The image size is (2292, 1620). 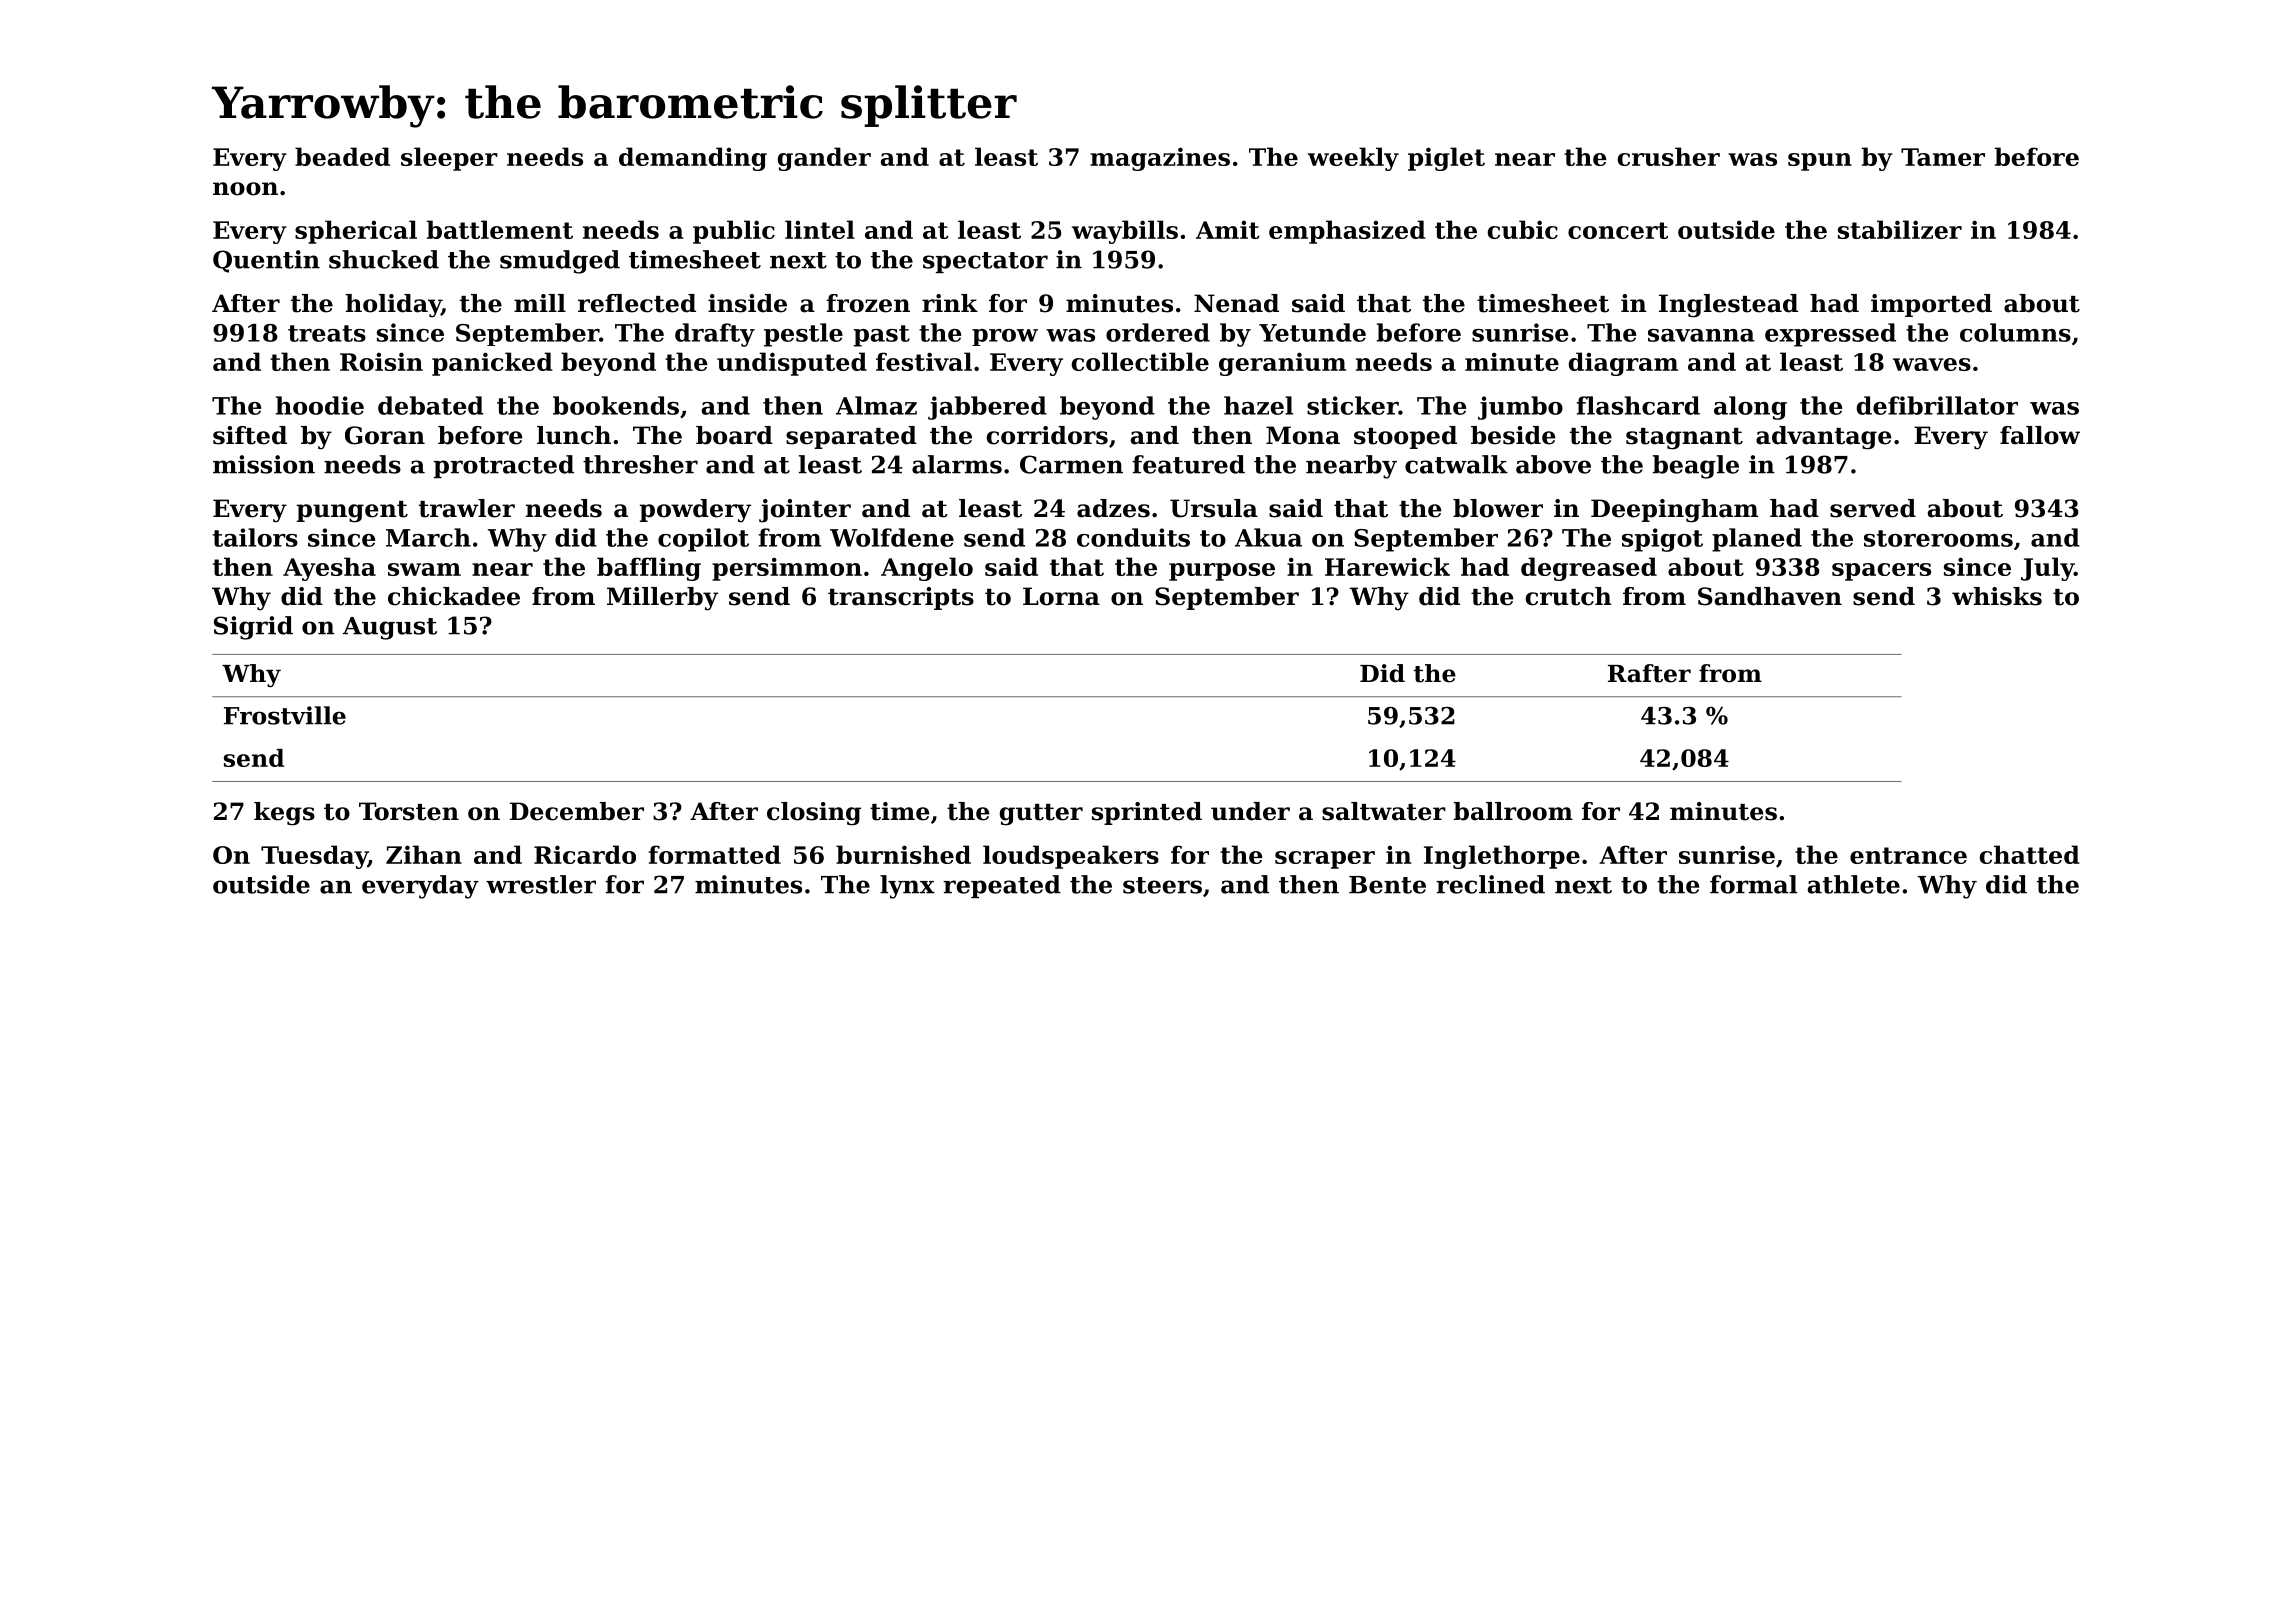 What do you see at coordinates (560, 262) in the document?
I see `smudged` at bounding box center [560, 262].
